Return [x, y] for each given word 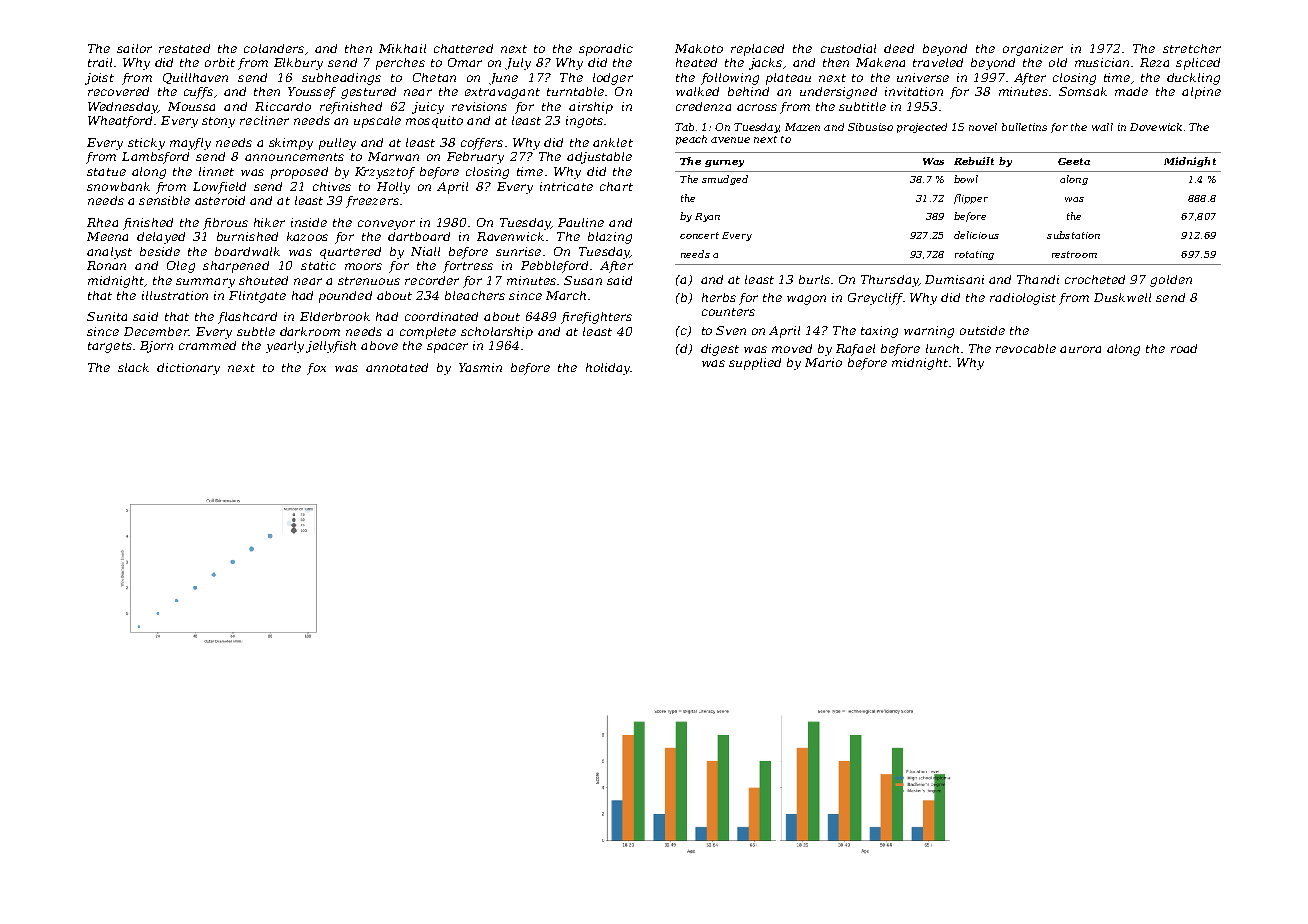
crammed [207, 345]
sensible [164, 200]
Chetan [434, 77]
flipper [971, 199]
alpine [1201, 93]
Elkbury [298, 64]
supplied [755, 364]
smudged [725, 180]
